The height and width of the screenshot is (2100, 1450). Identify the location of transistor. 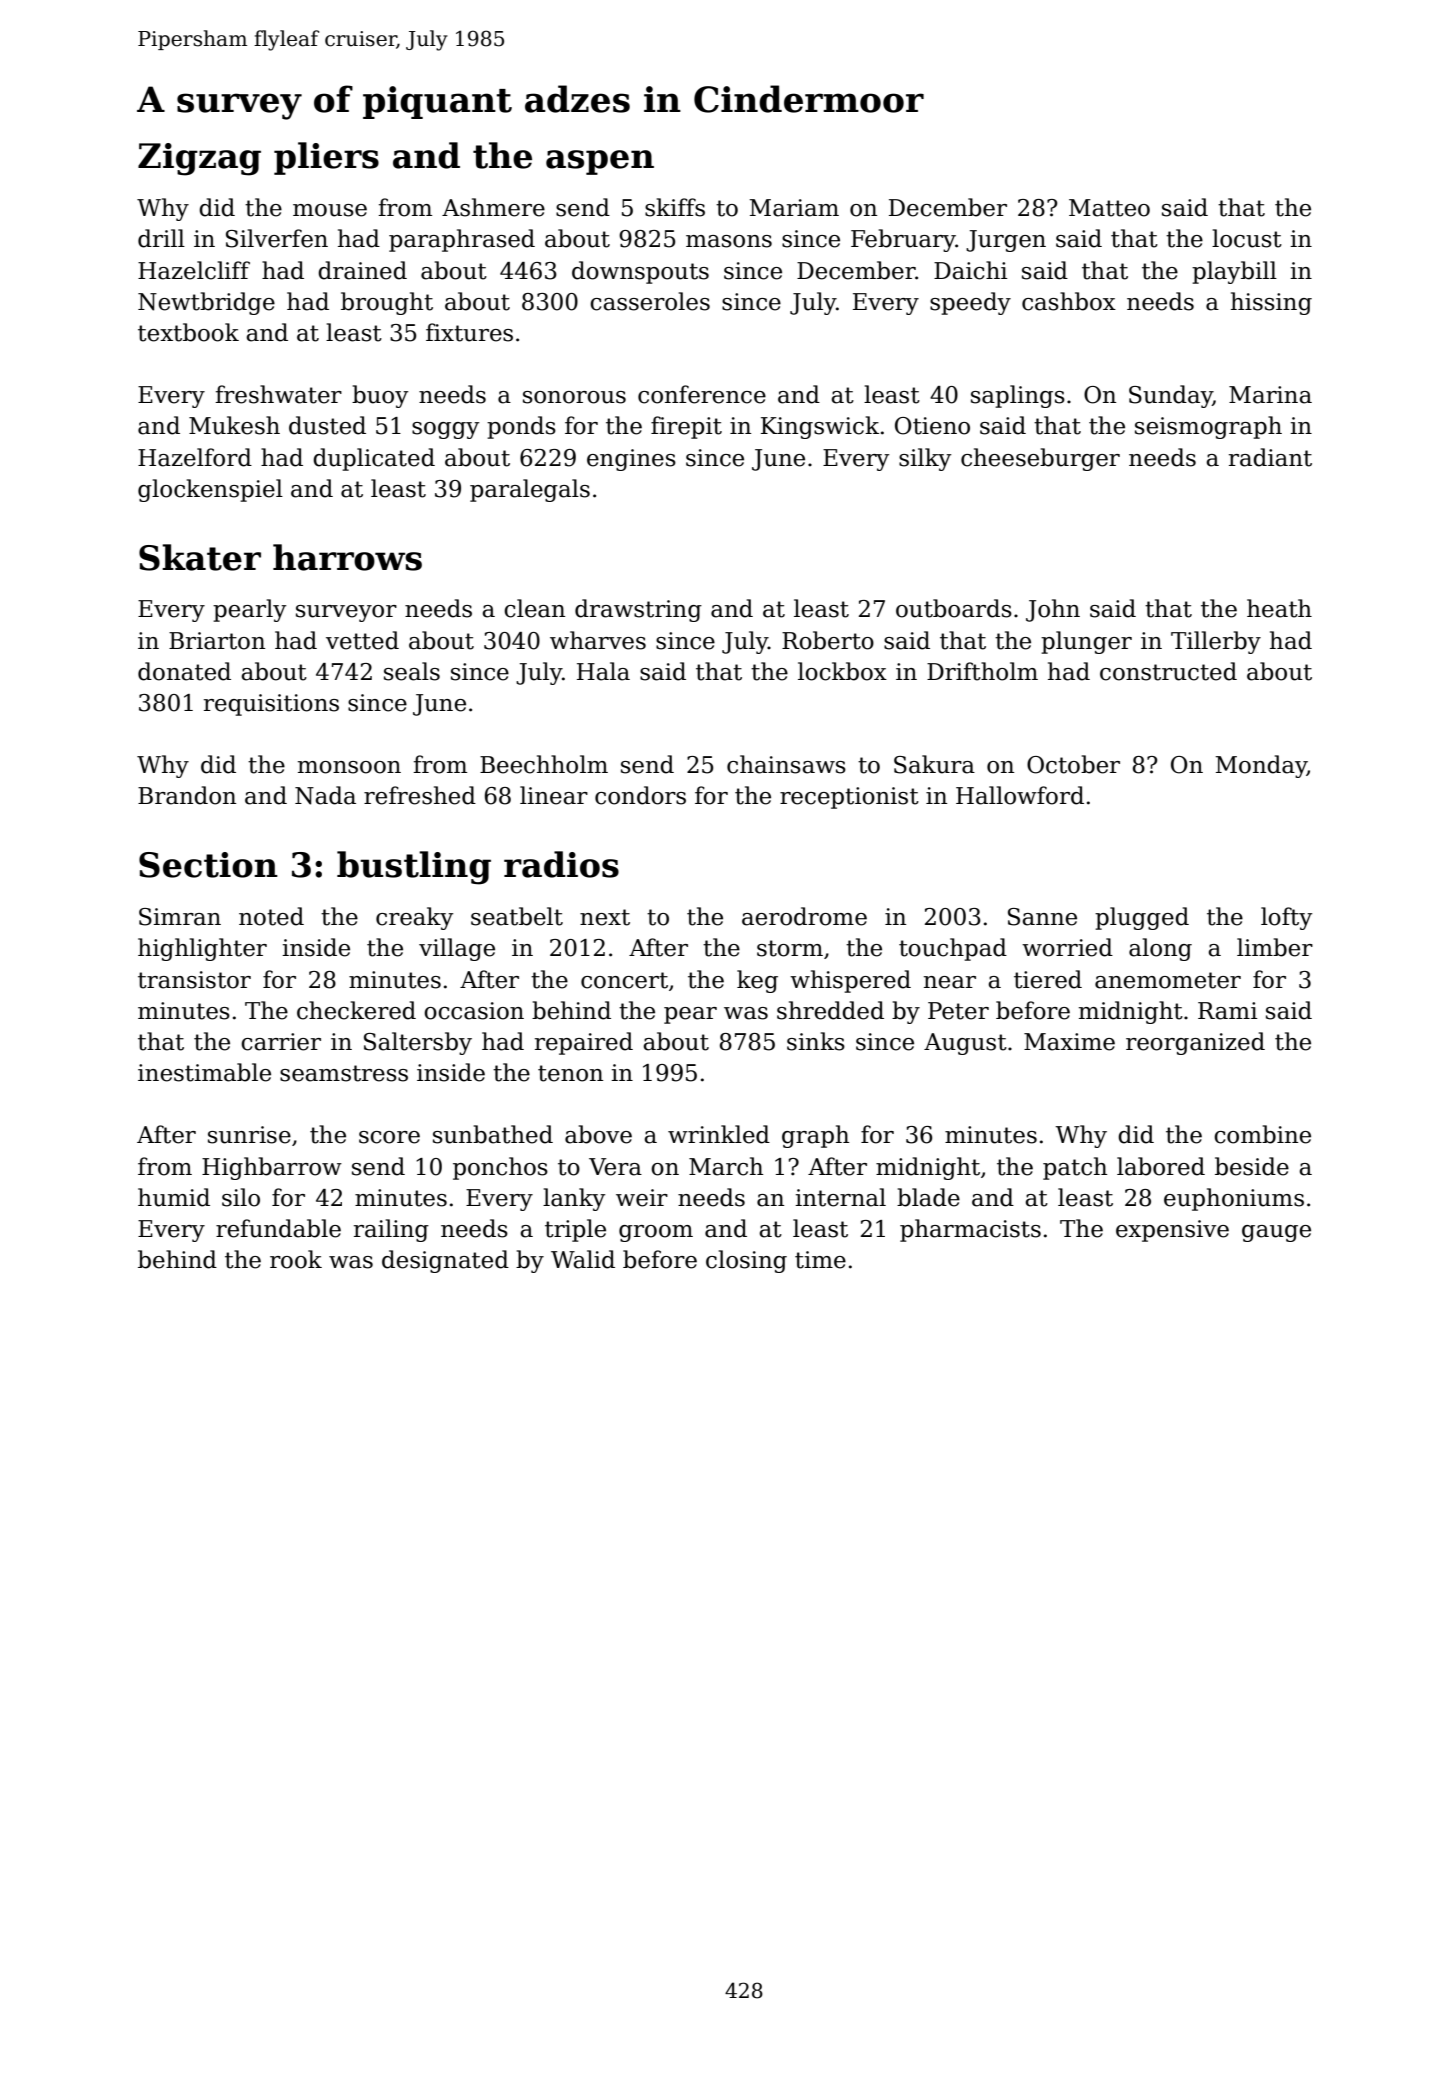
(194, 980).
